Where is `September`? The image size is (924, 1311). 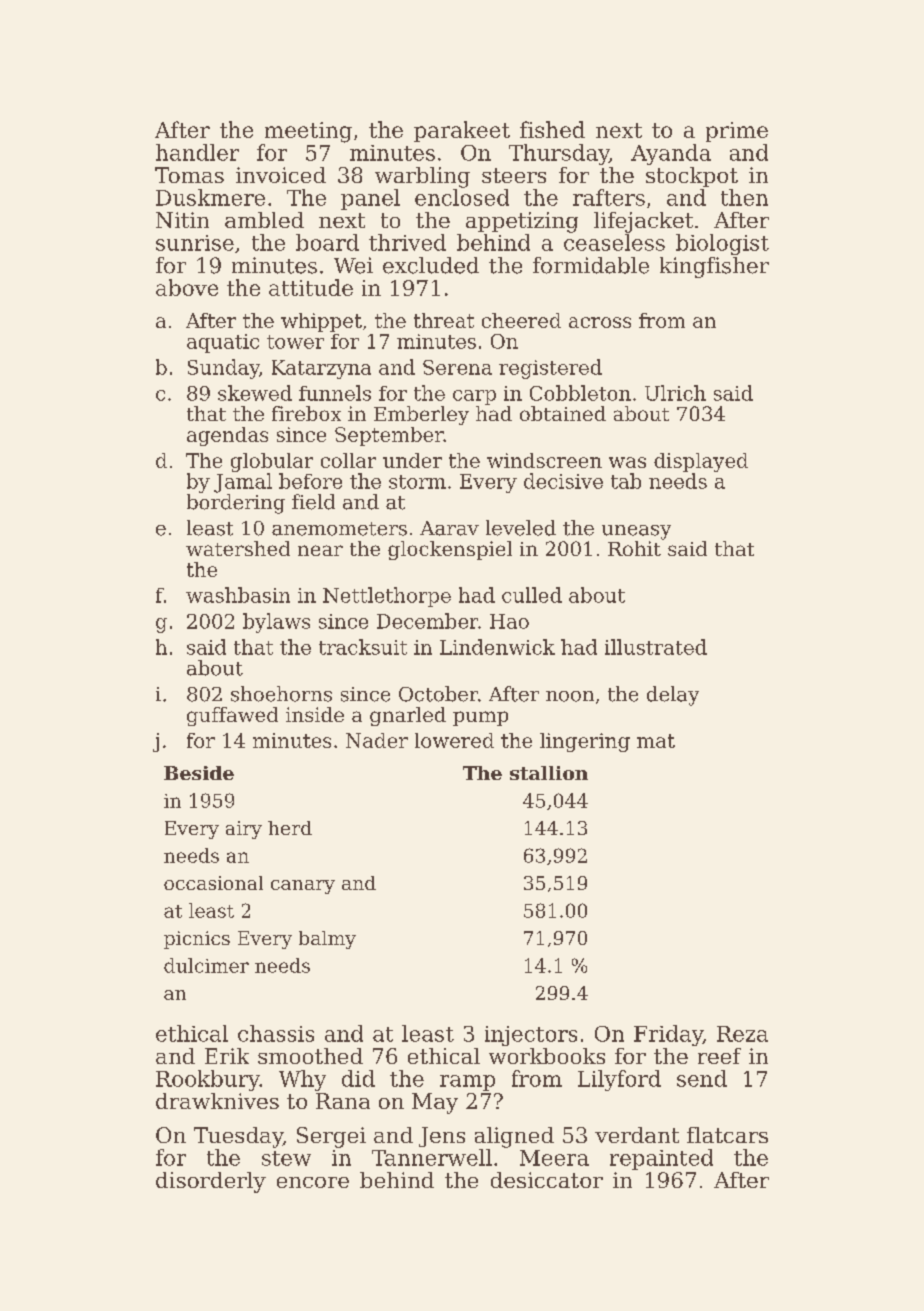 September is located at coordinates (389, 436).
